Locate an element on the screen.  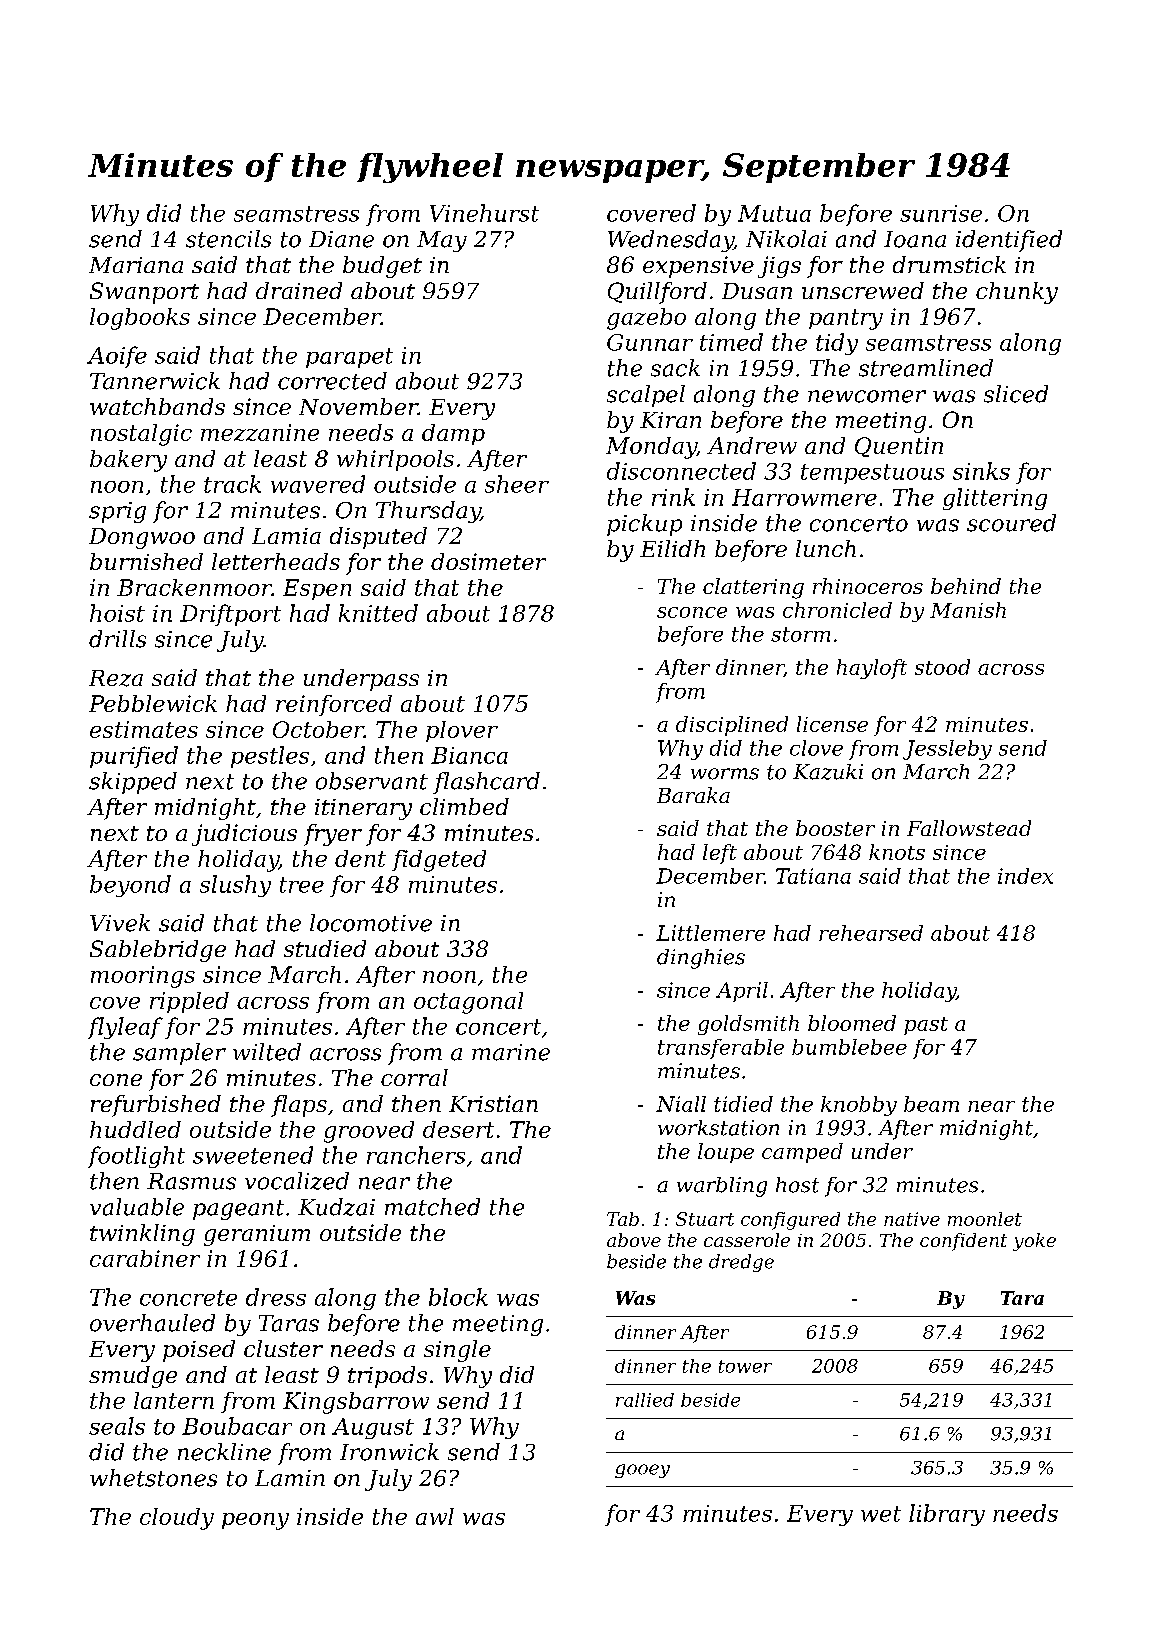
cloudy is located at coordinates (177, 1519).
